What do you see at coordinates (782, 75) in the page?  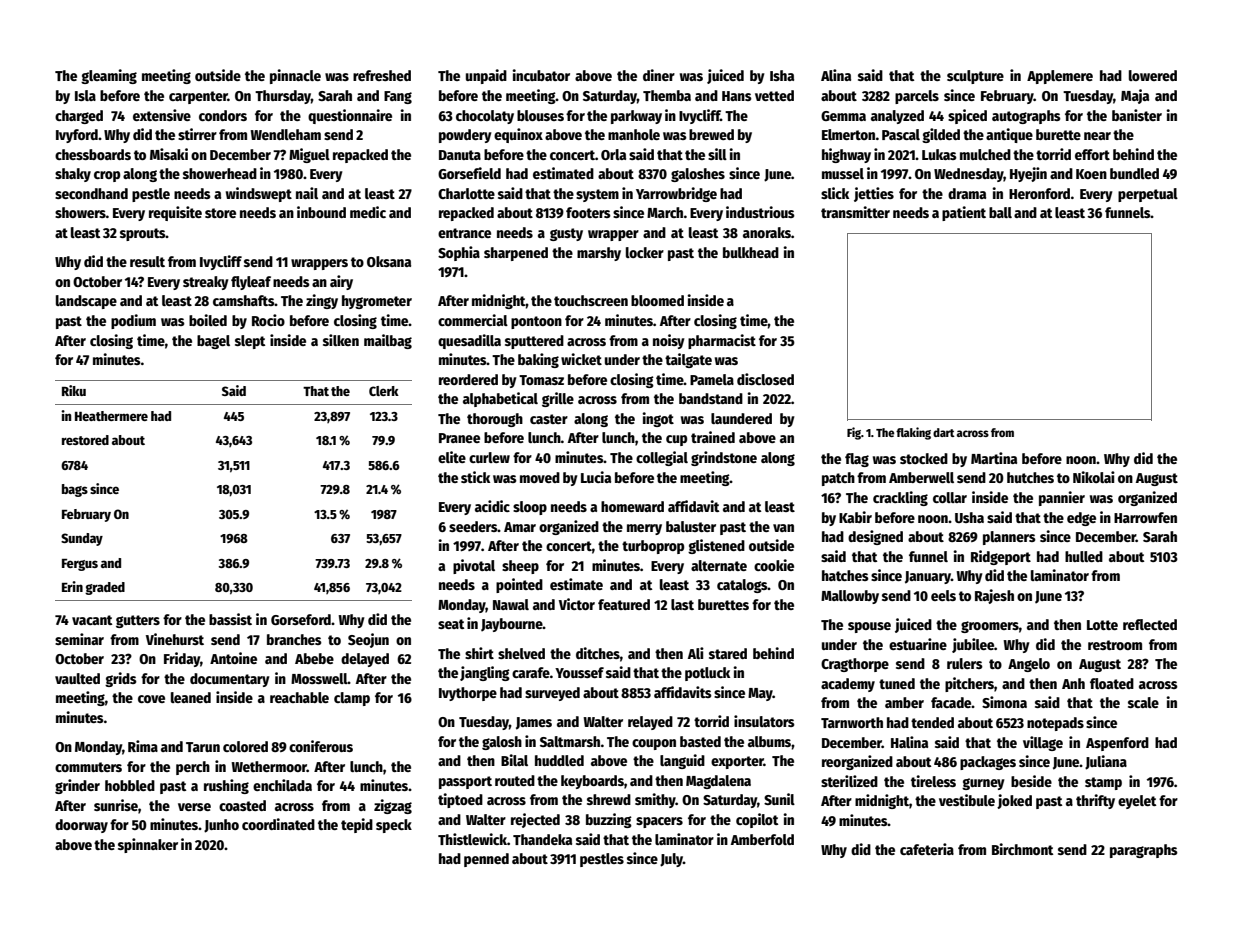 I see `Isha` at bounding box center [782, 75].
